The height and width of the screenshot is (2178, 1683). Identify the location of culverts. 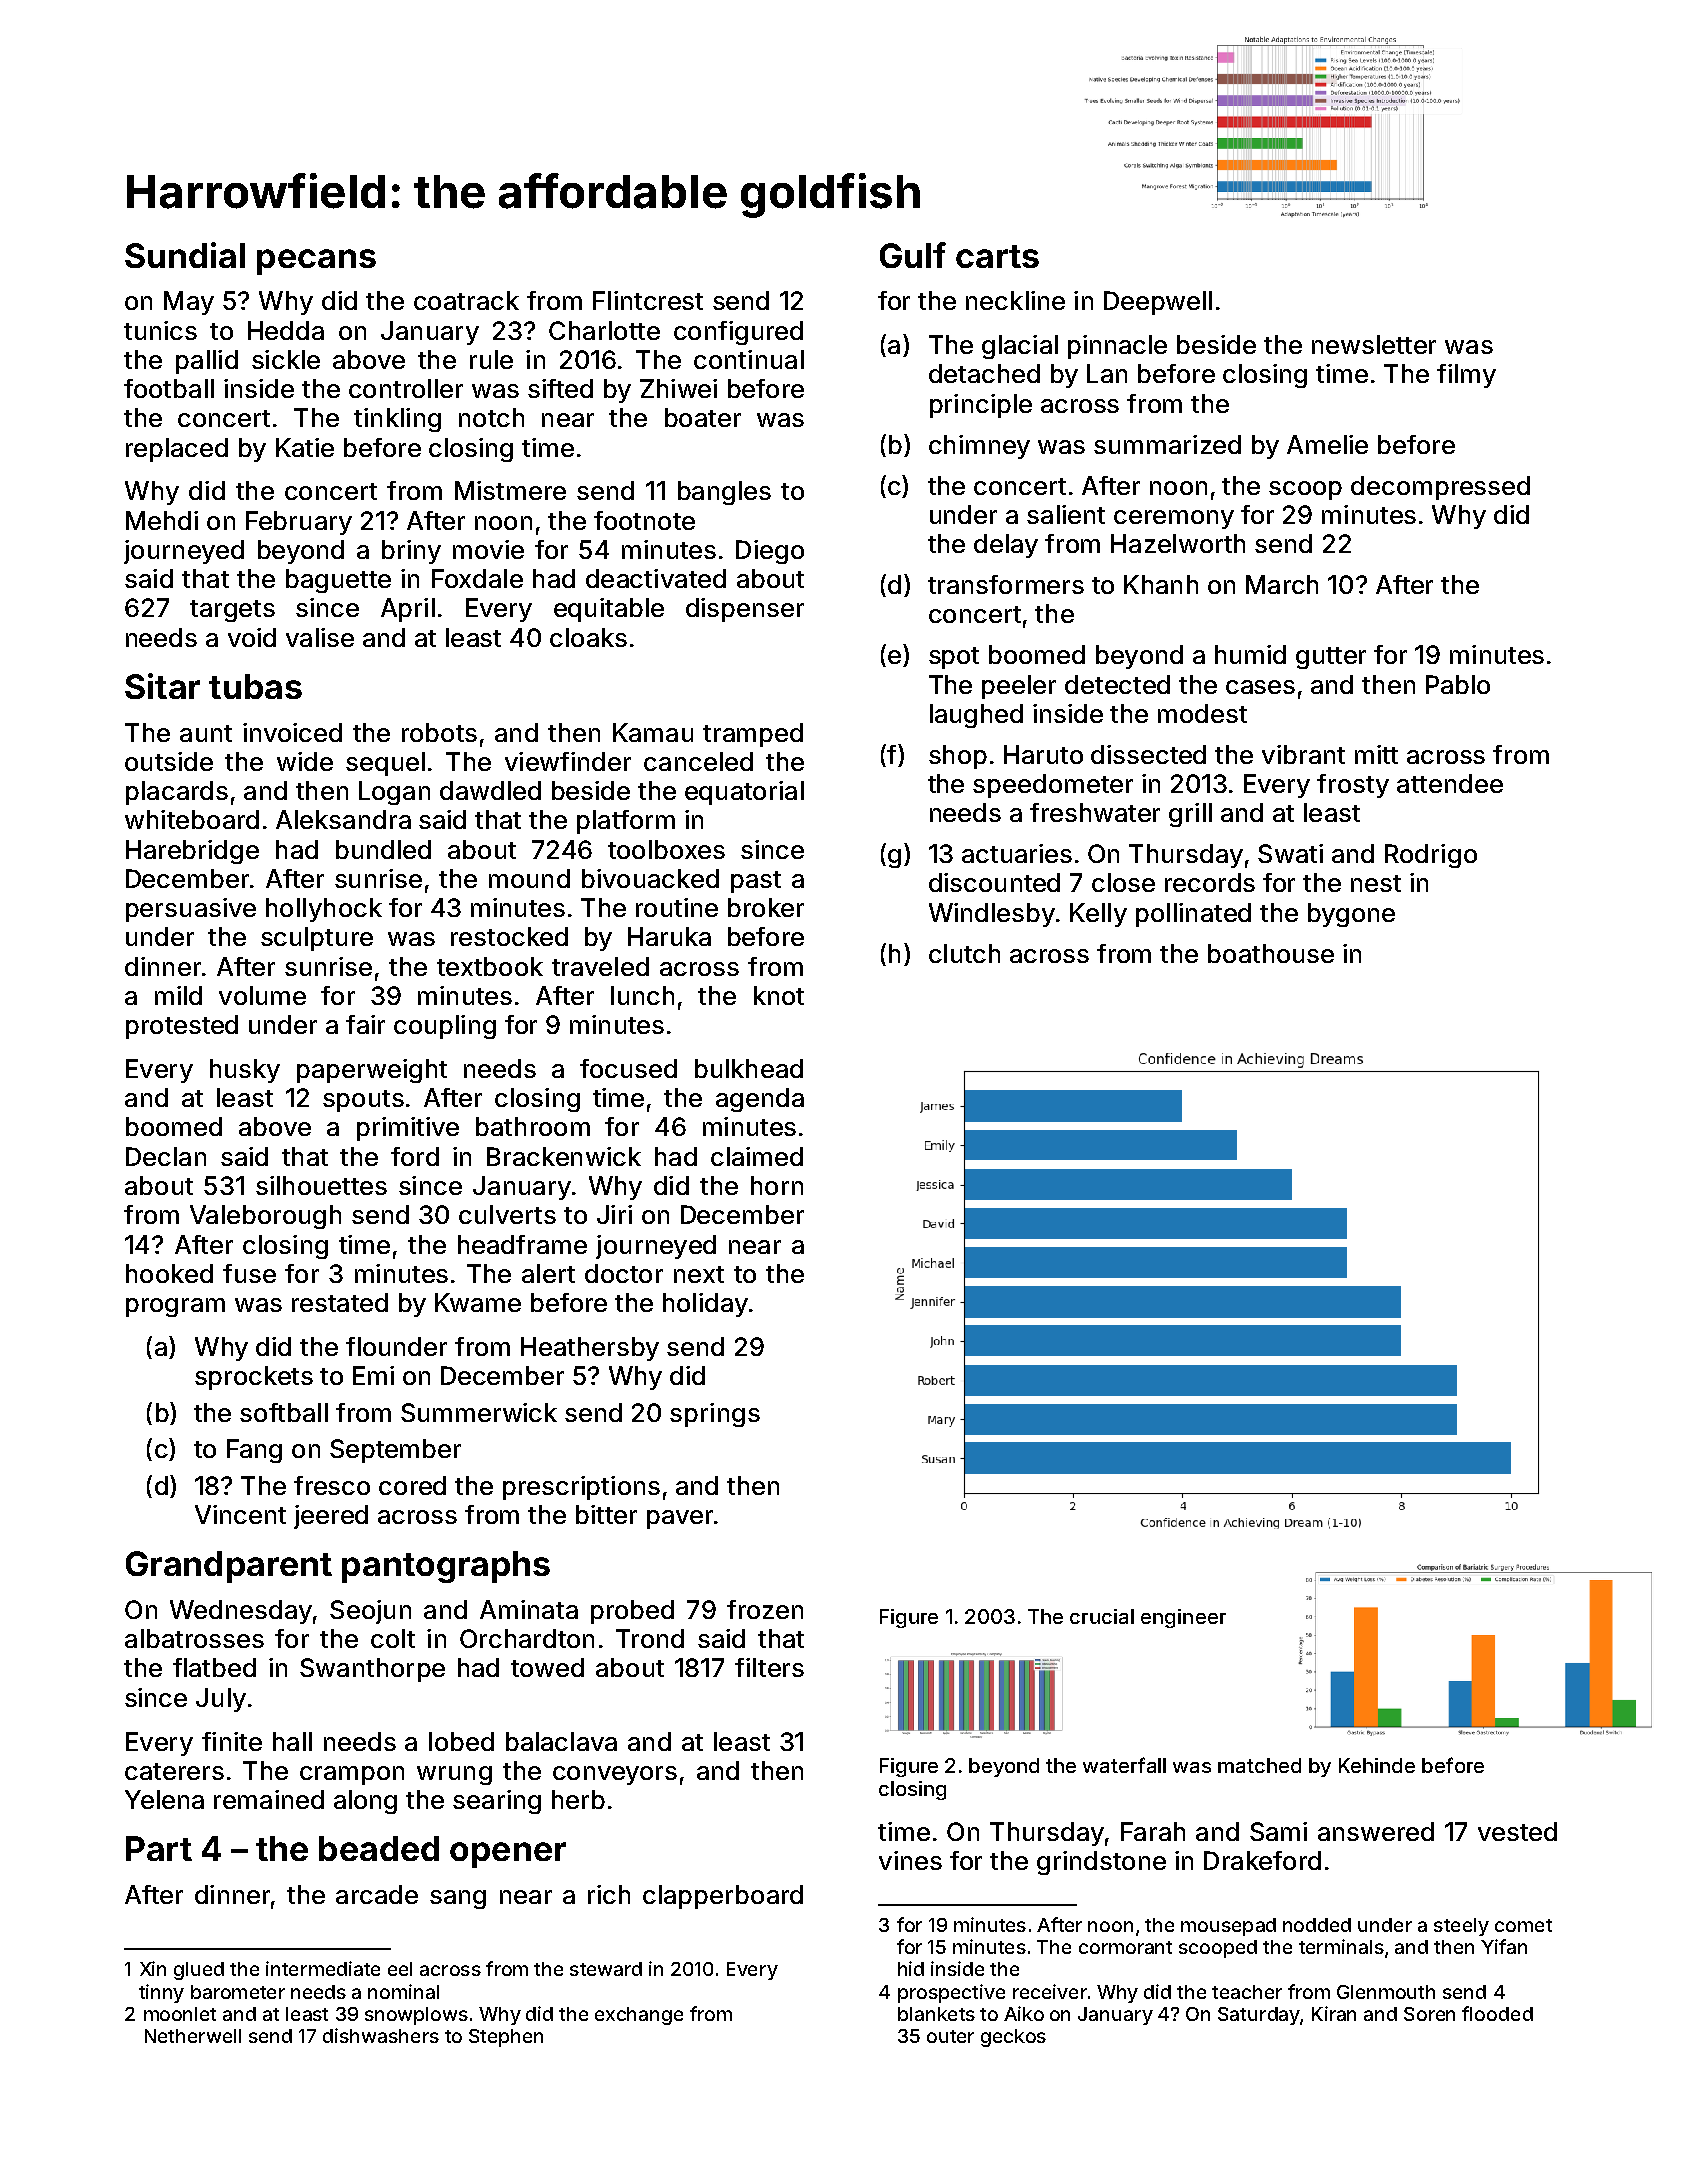
(507, 1214).
